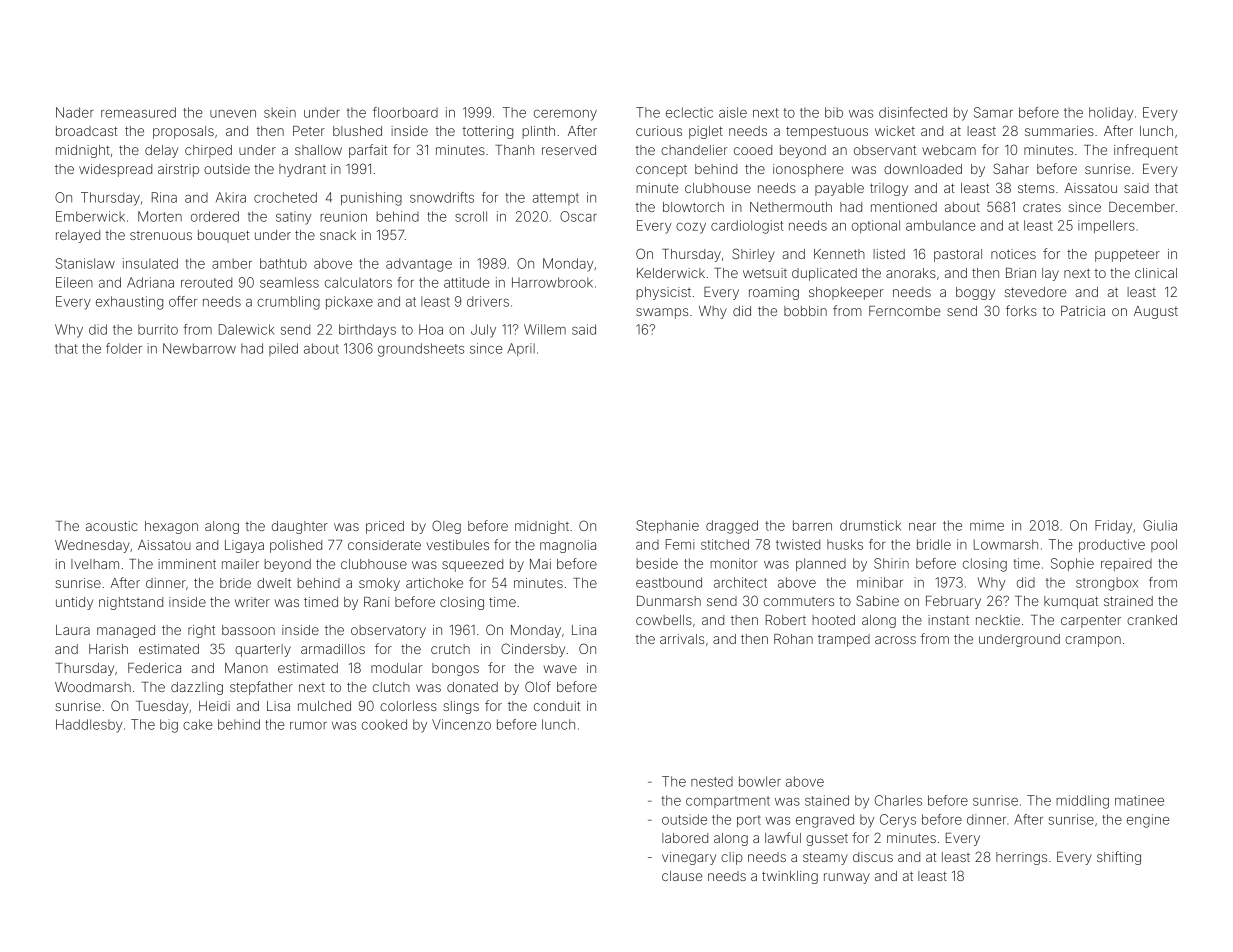 This screenshot has height=952, width=1233. What do you see at coordinates (682, 876) in the screenshot?
I see `clause` at bounding box center [682, 876].
